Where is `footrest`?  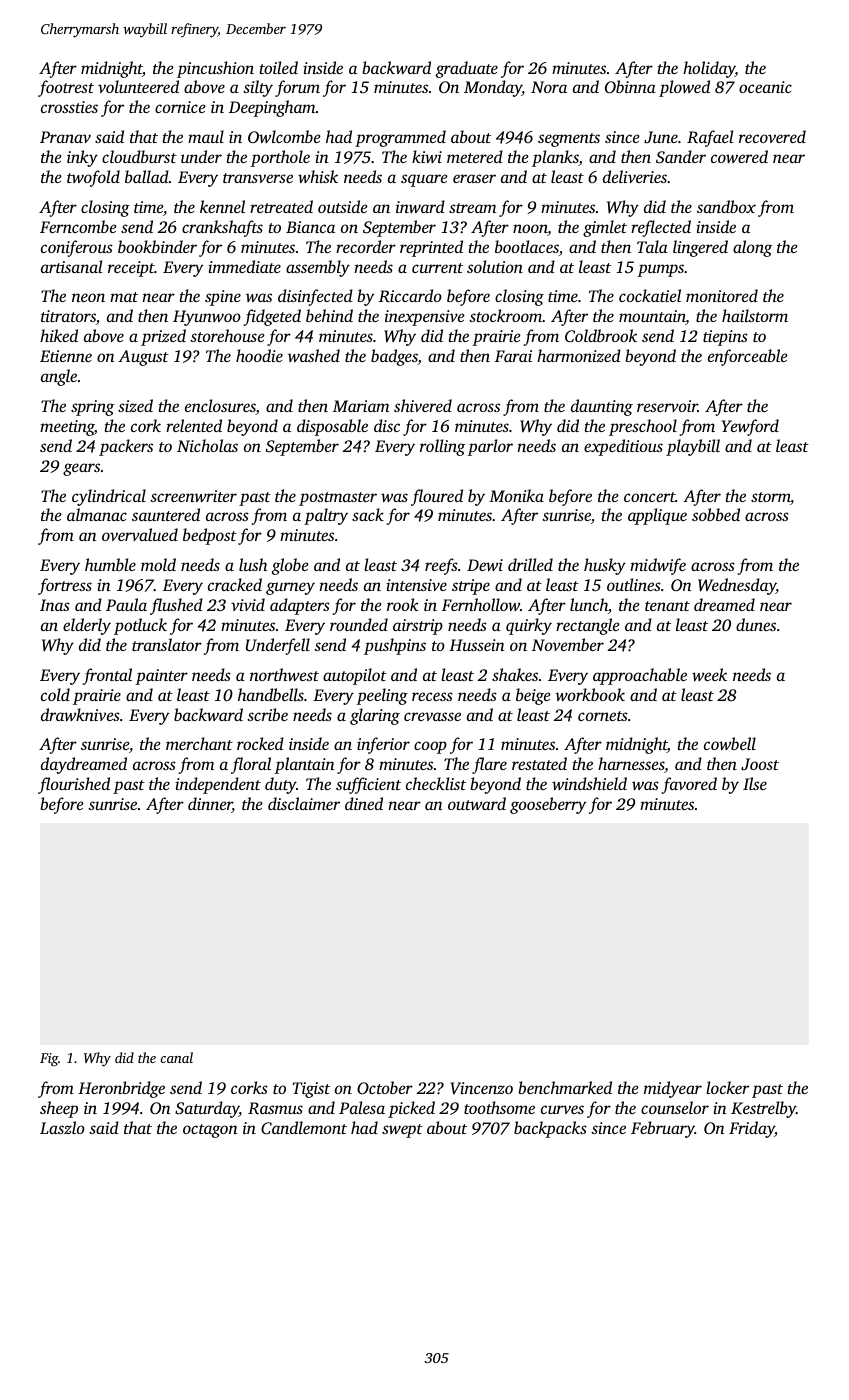
footrest is located at coordinates (66, 88).
